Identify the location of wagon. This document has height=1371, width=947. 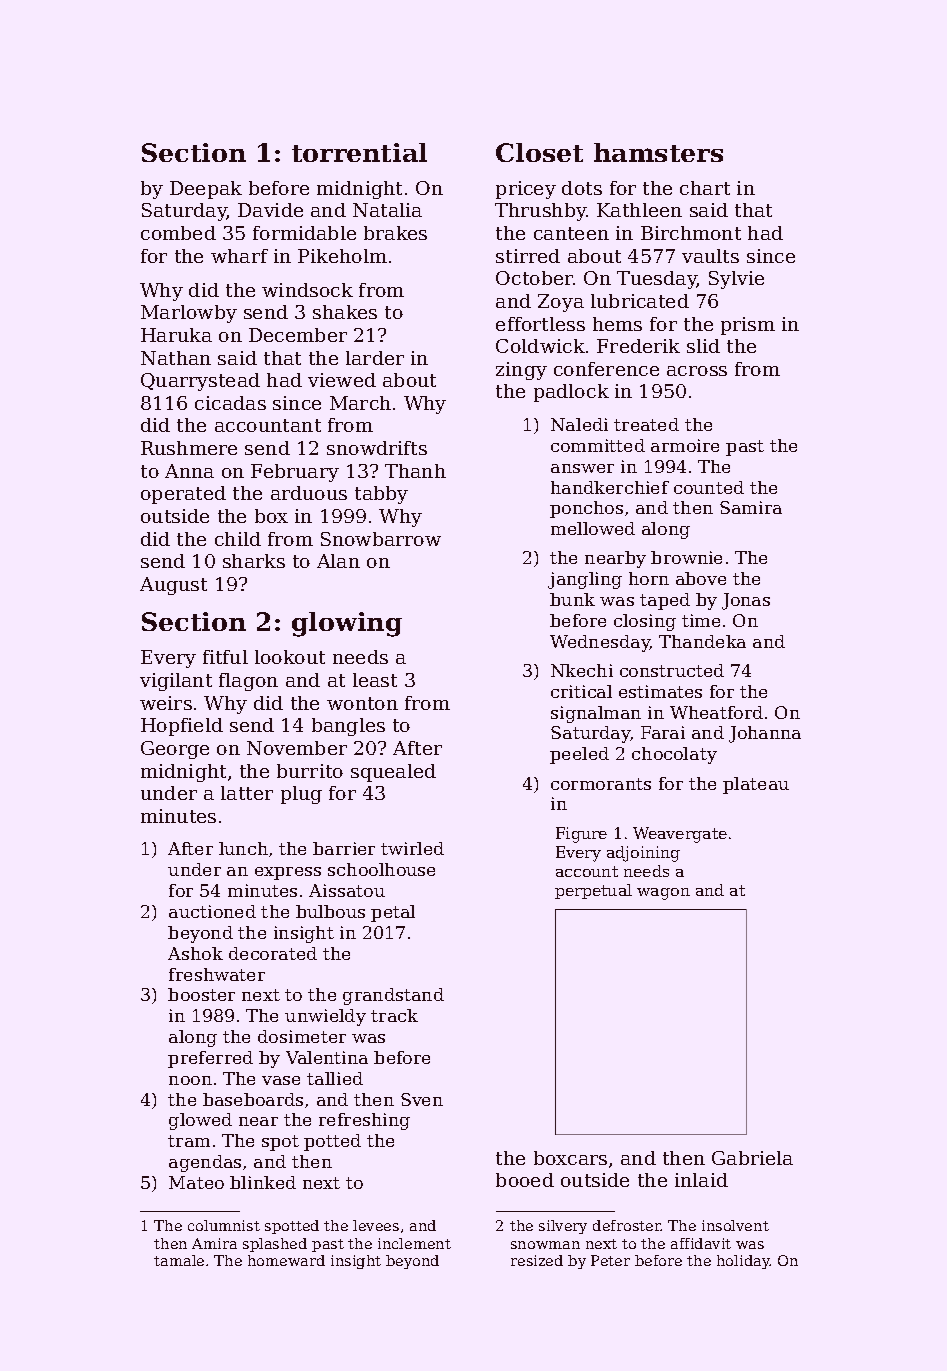
(663, 894).
